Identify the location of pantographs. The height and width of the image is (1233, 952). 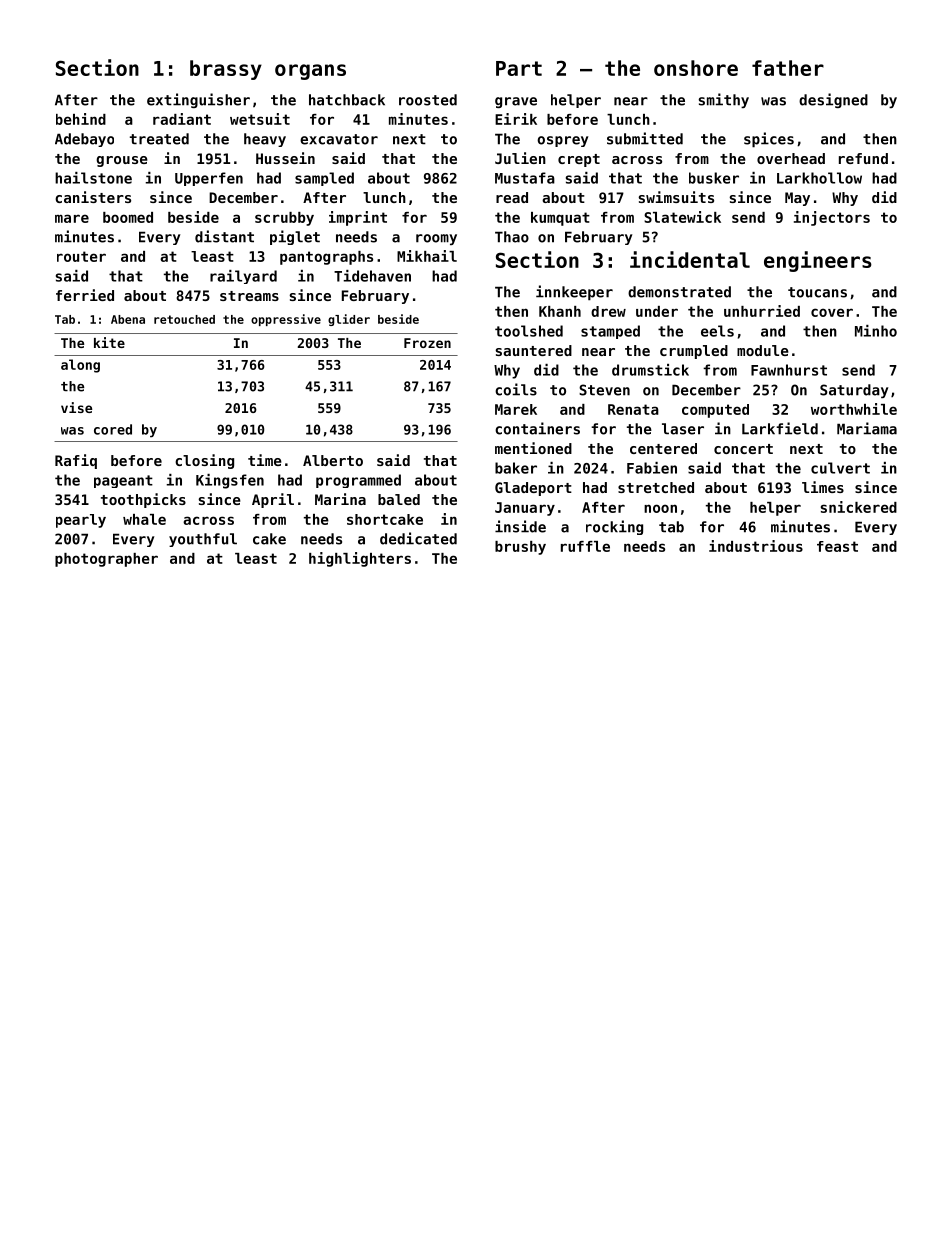
(326, 258).
